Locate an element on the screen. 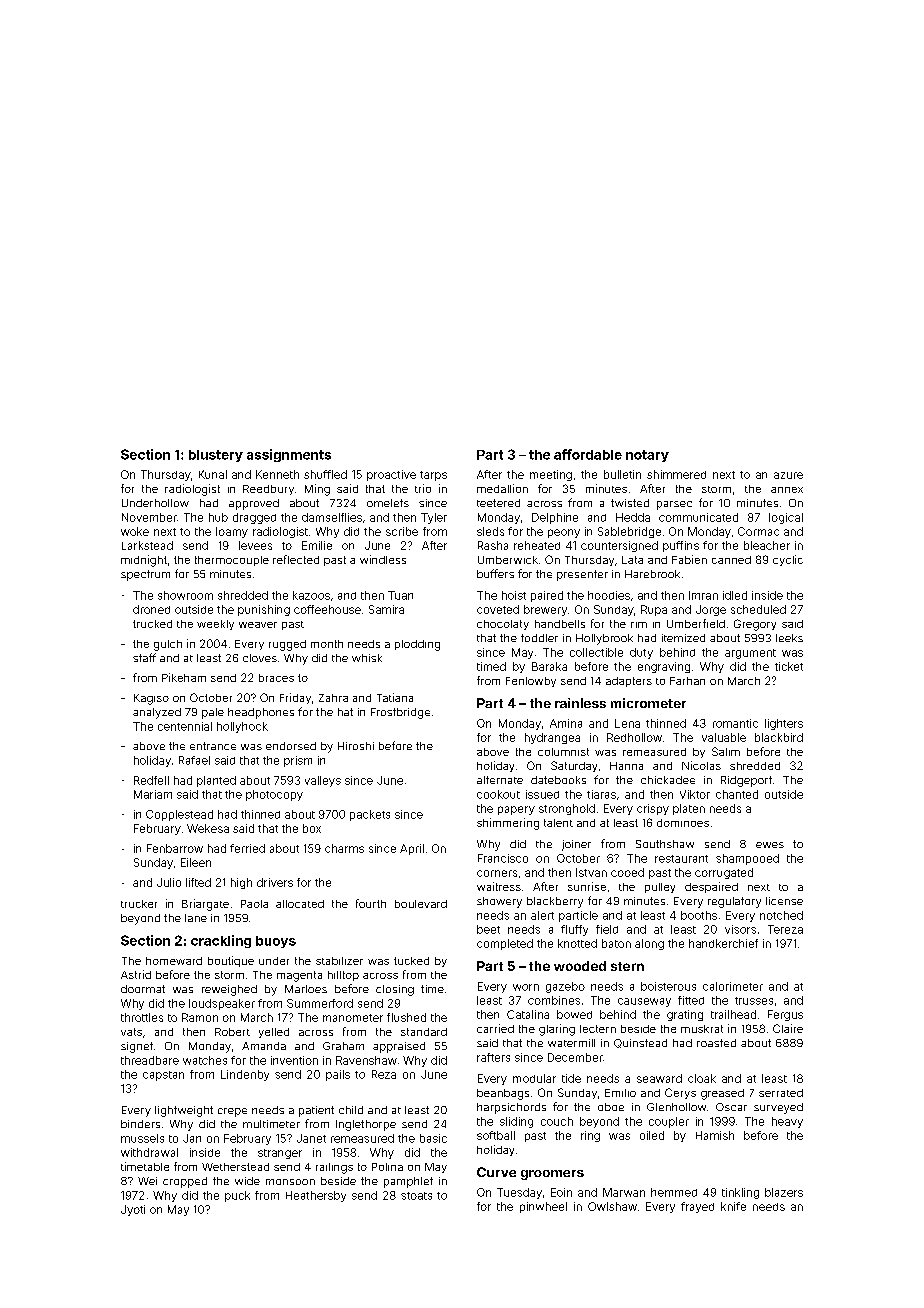 The height and width of the screenshot is (1308, 924). combines is located at coordinates (554, 1000).
